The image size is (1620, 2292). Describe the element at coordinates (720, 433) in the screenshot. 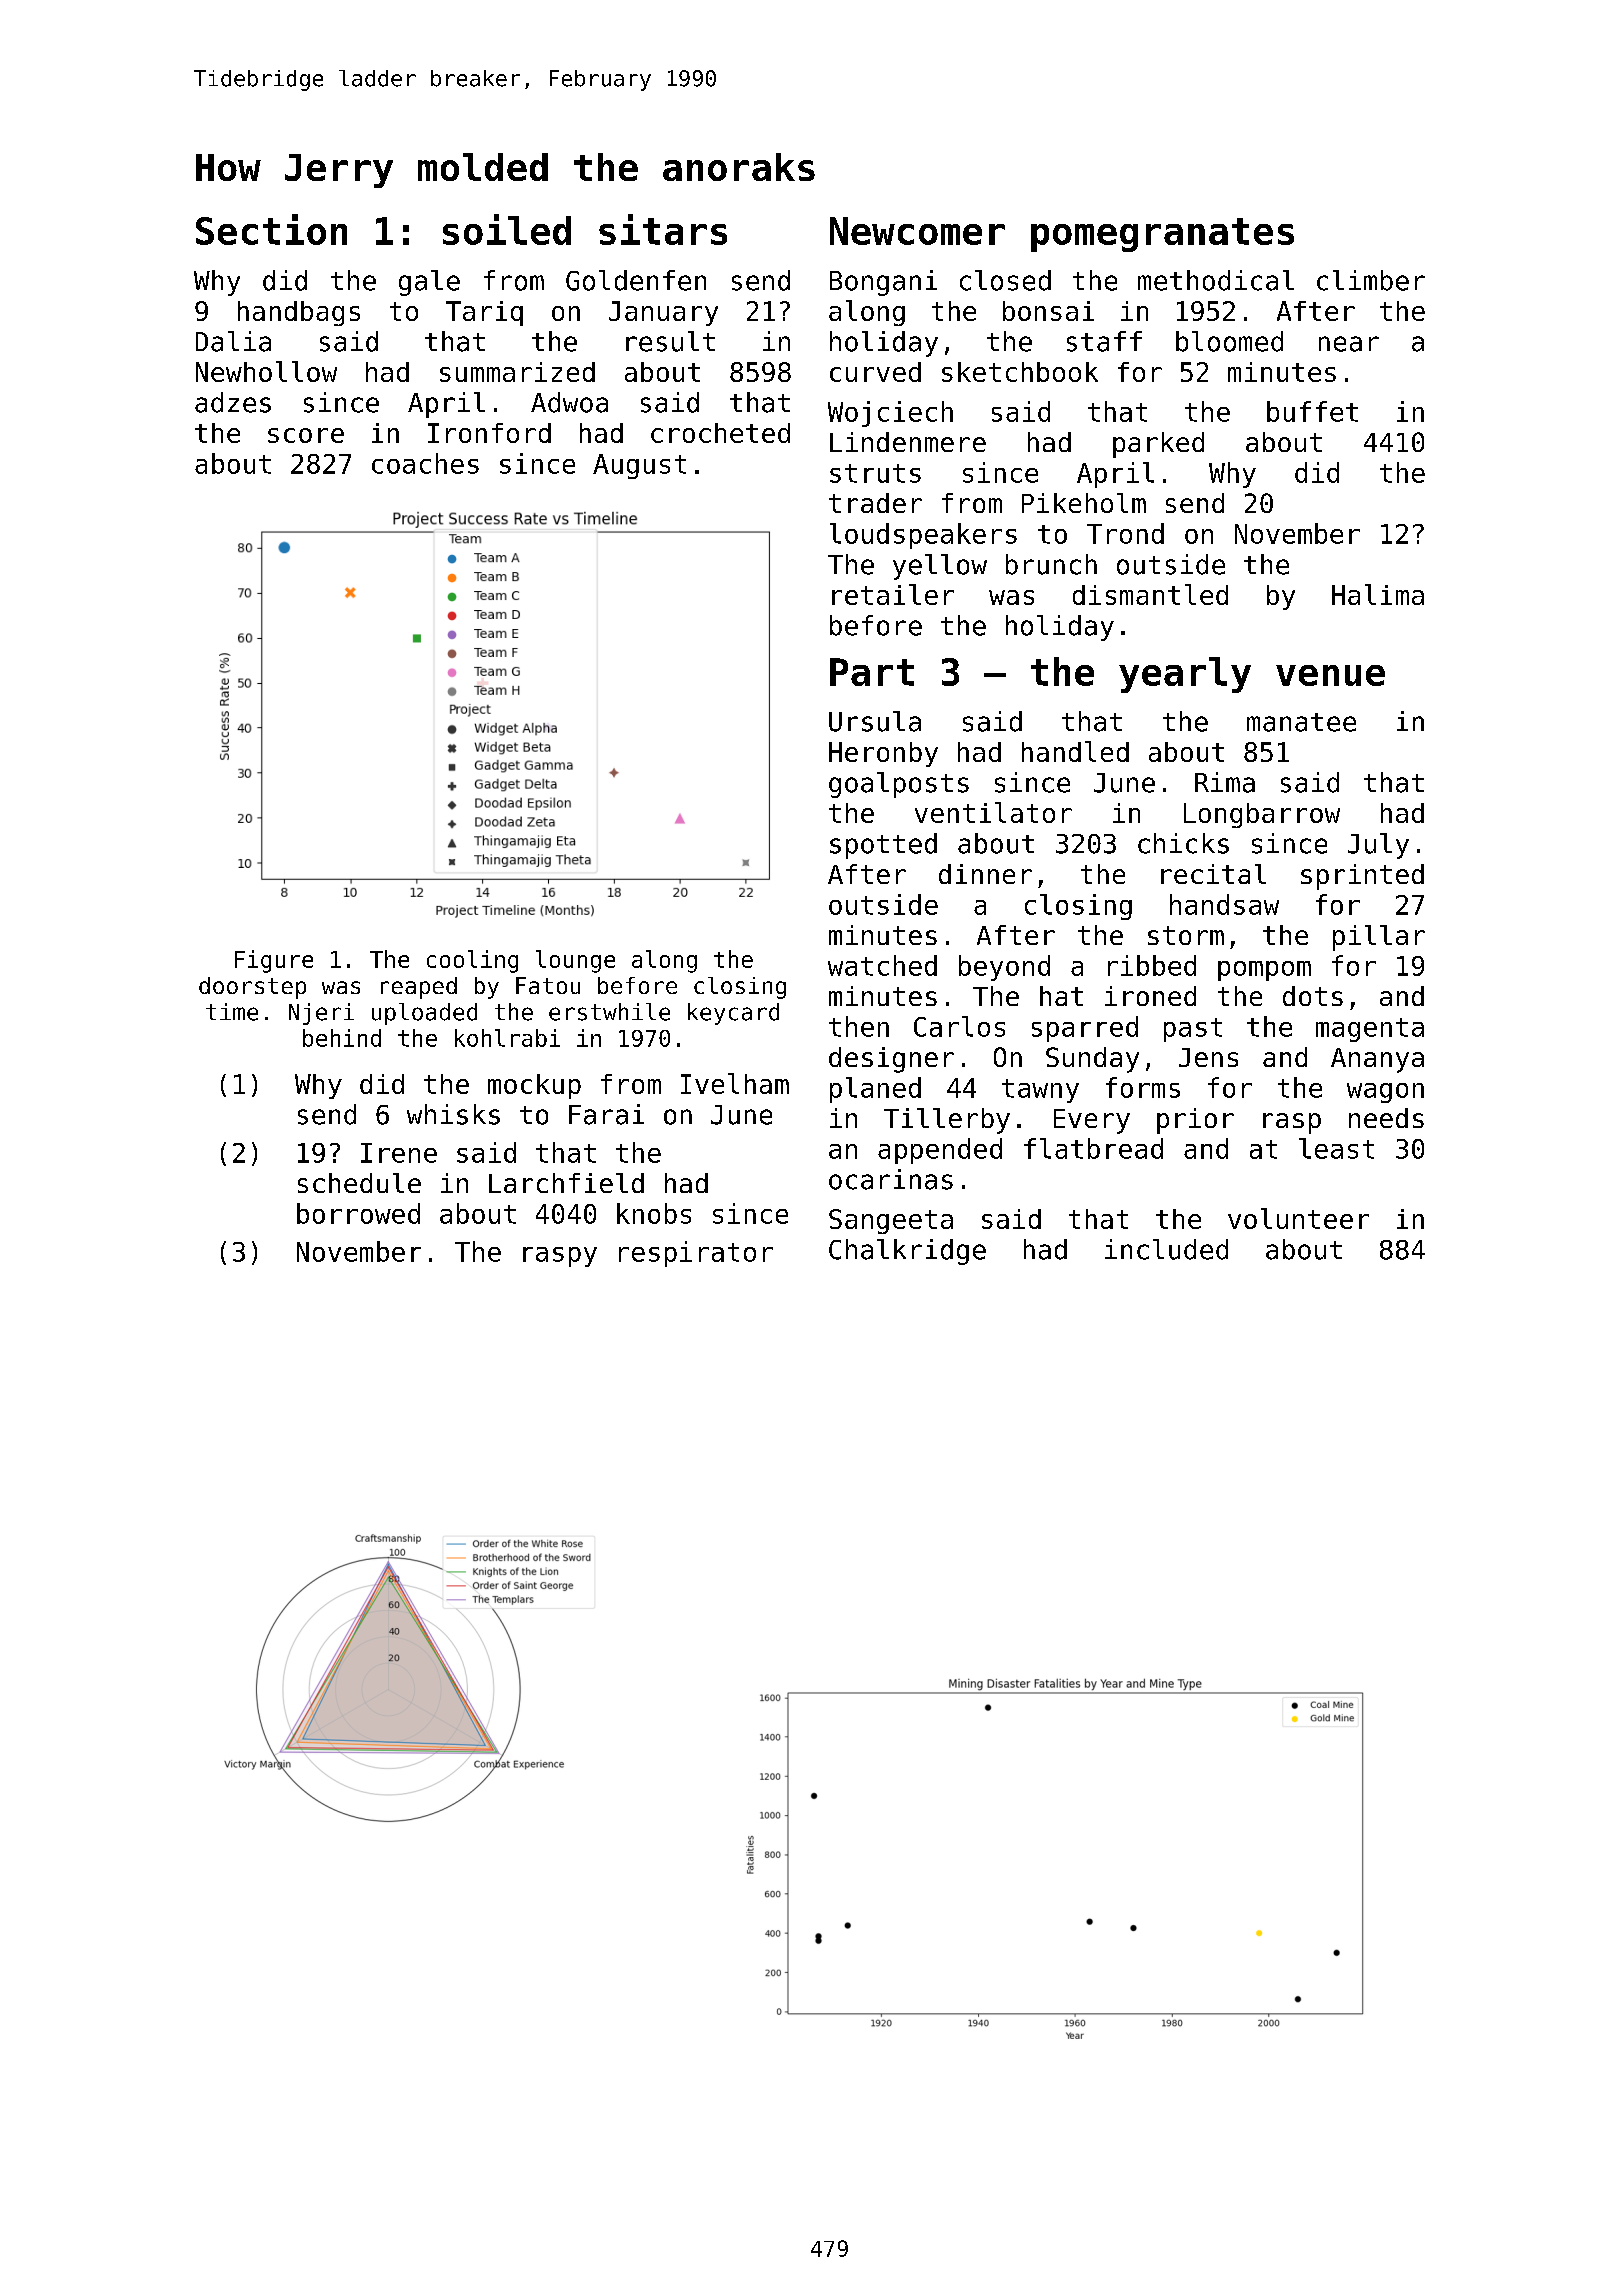

I see `crocheted` at that location.
